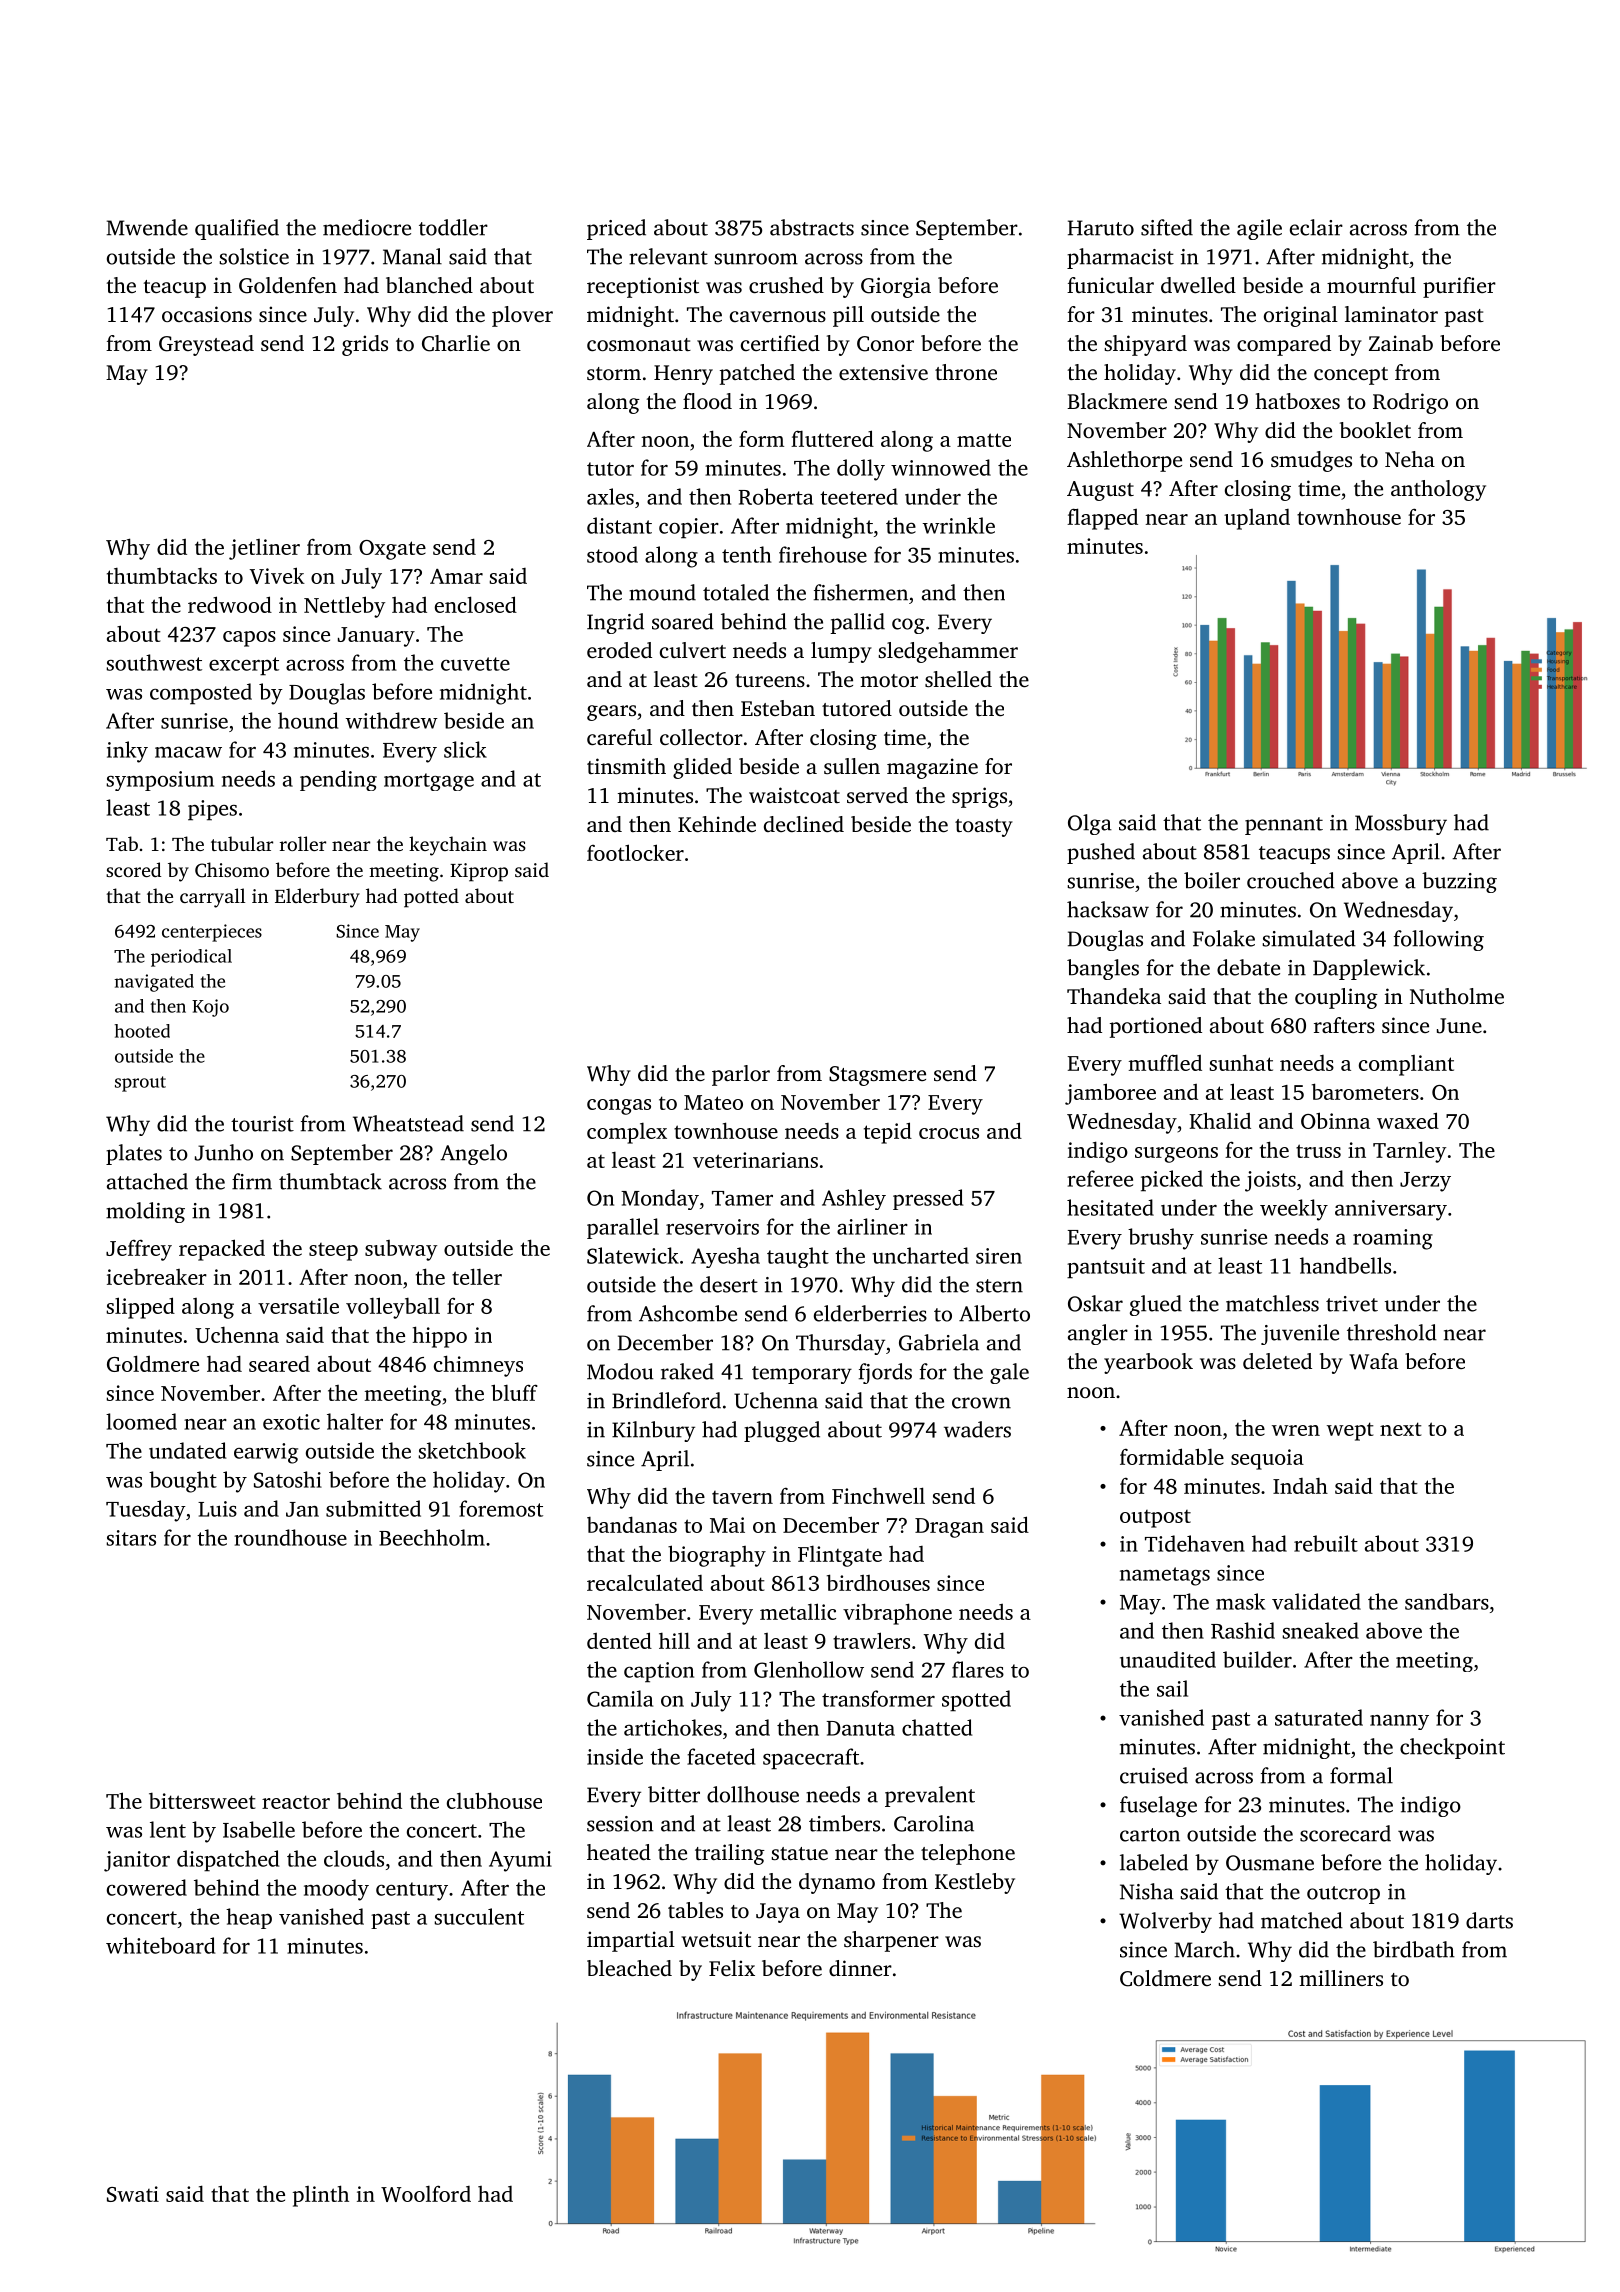 The height and width of the image is (2292, 1620). Describe the element at coordinates (1391, 314) in the image. I see `laminator` at that location.
